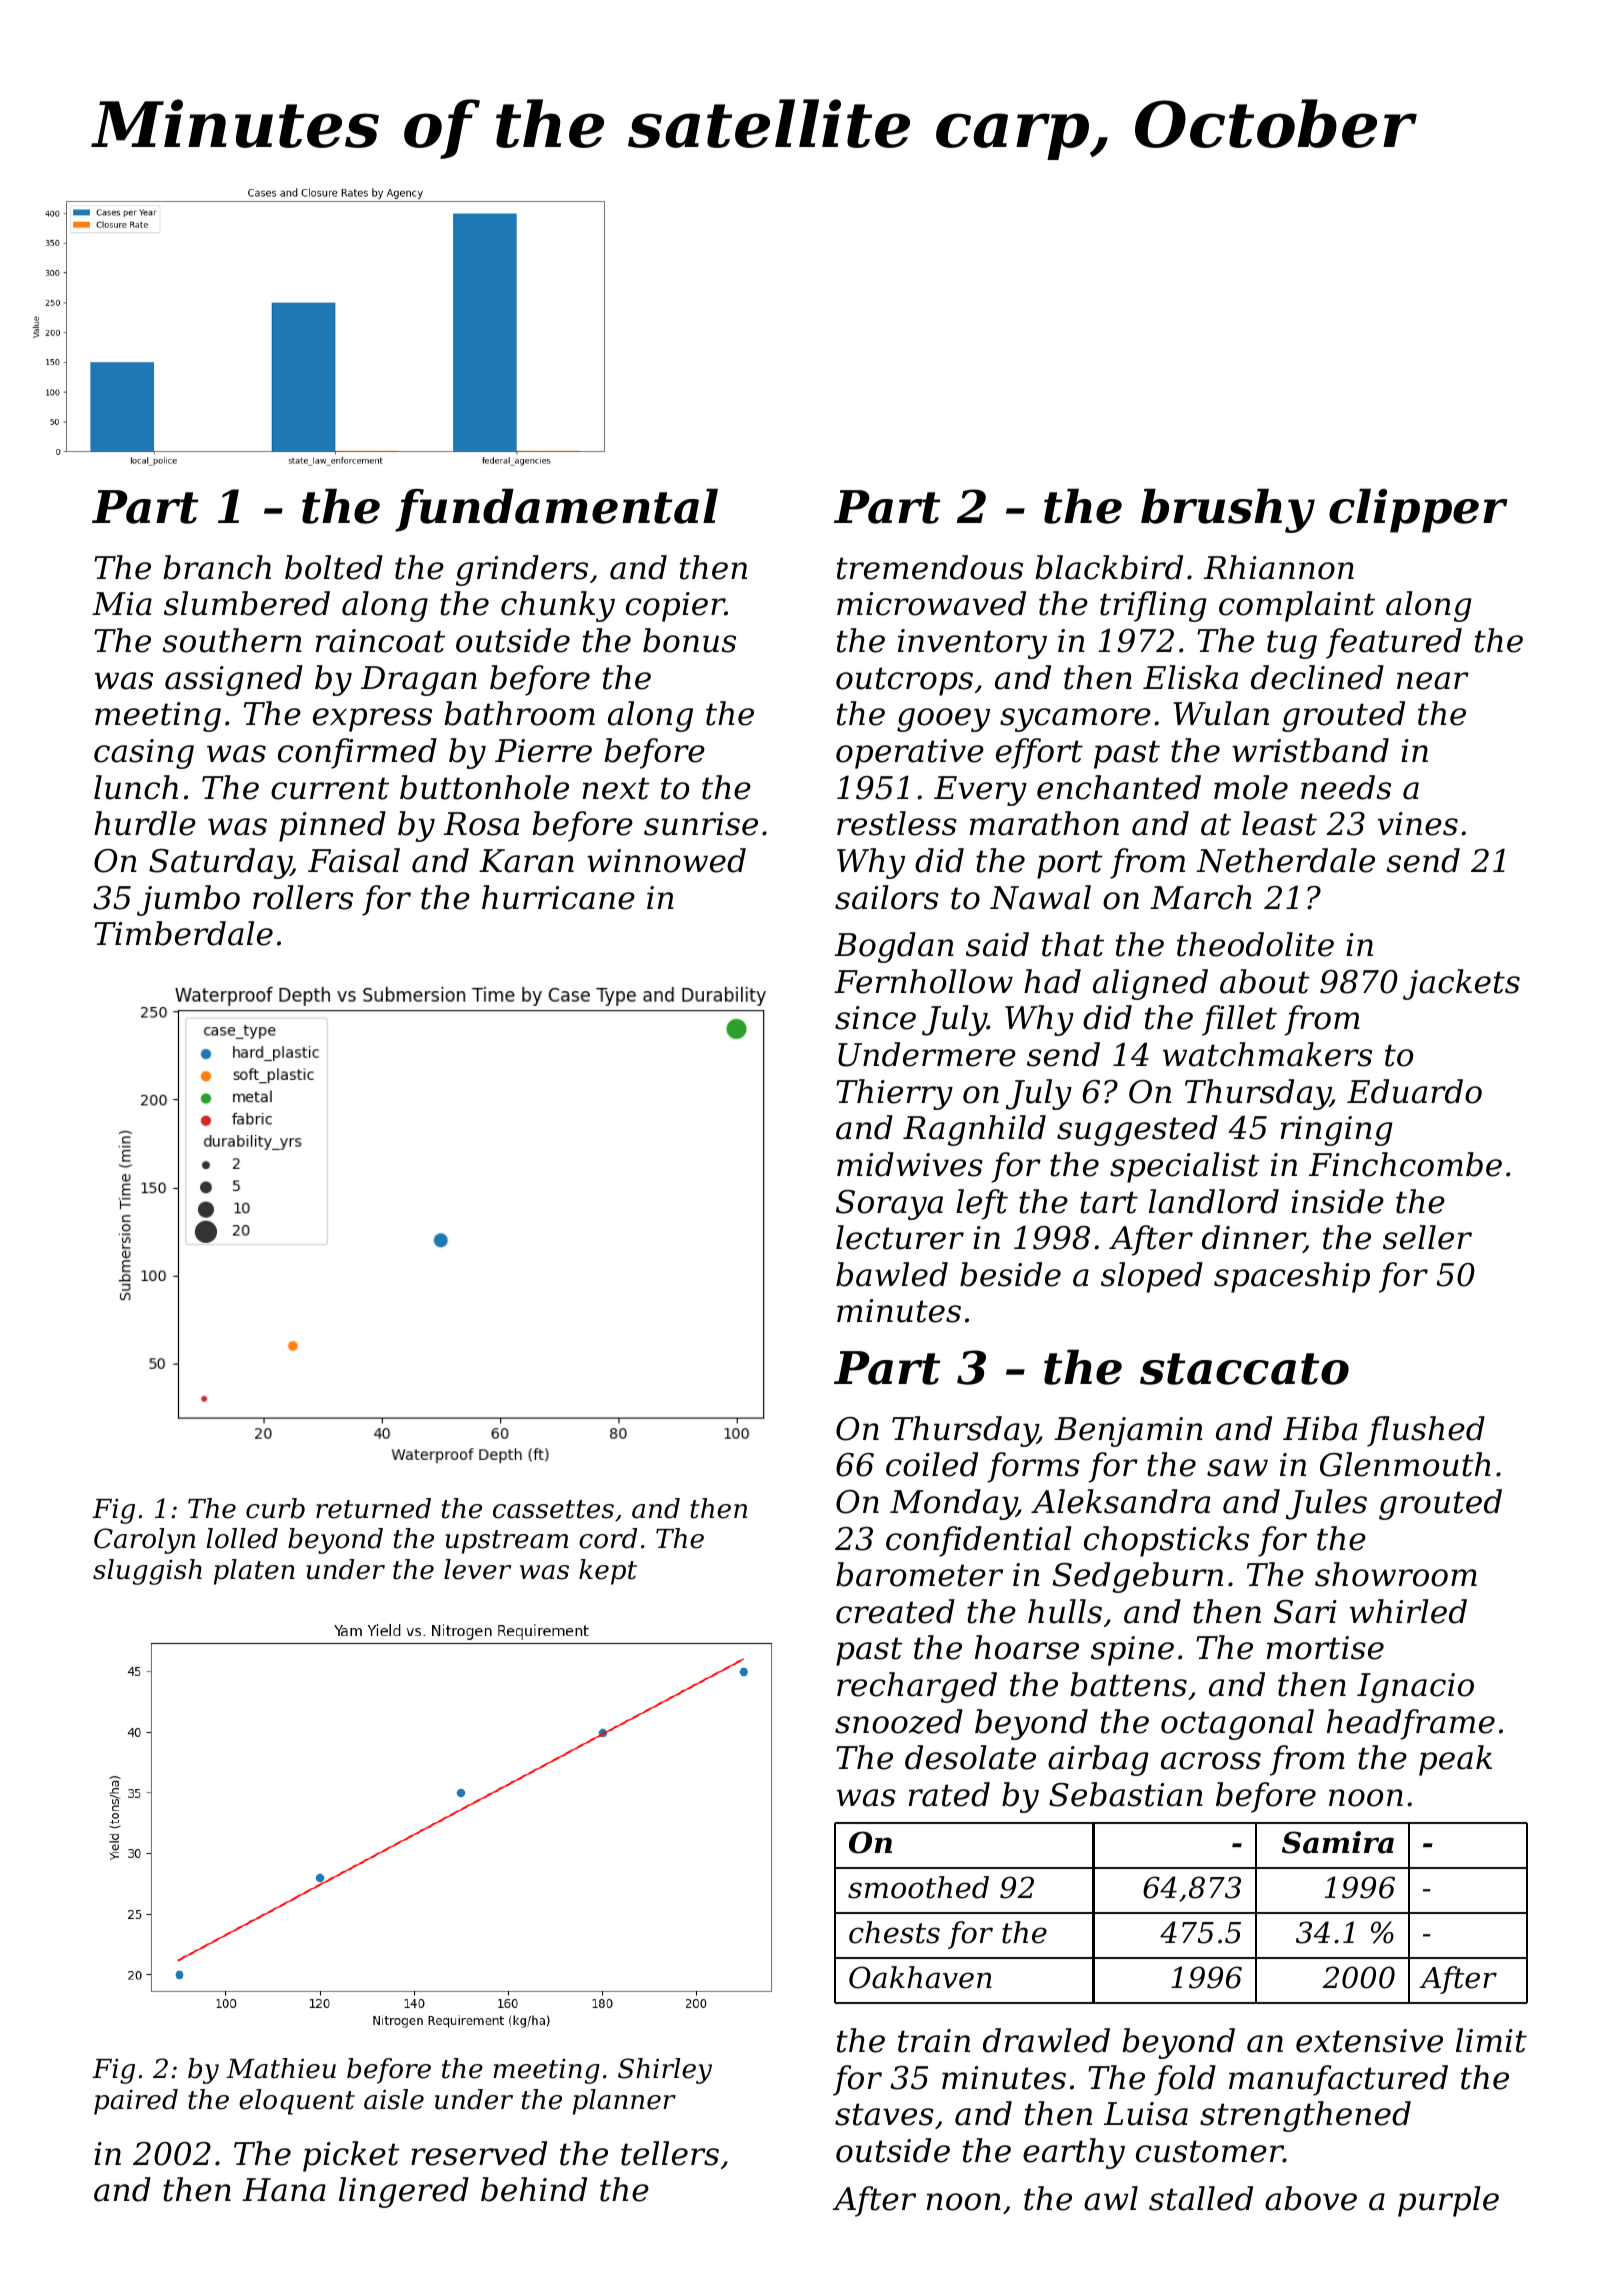 Image resolution: width=1620 pixels, height=2292 pixels. What do you see at coordinates (217, 567) in the screenshot?
I see `branch` at bounding box center [217, 567].
